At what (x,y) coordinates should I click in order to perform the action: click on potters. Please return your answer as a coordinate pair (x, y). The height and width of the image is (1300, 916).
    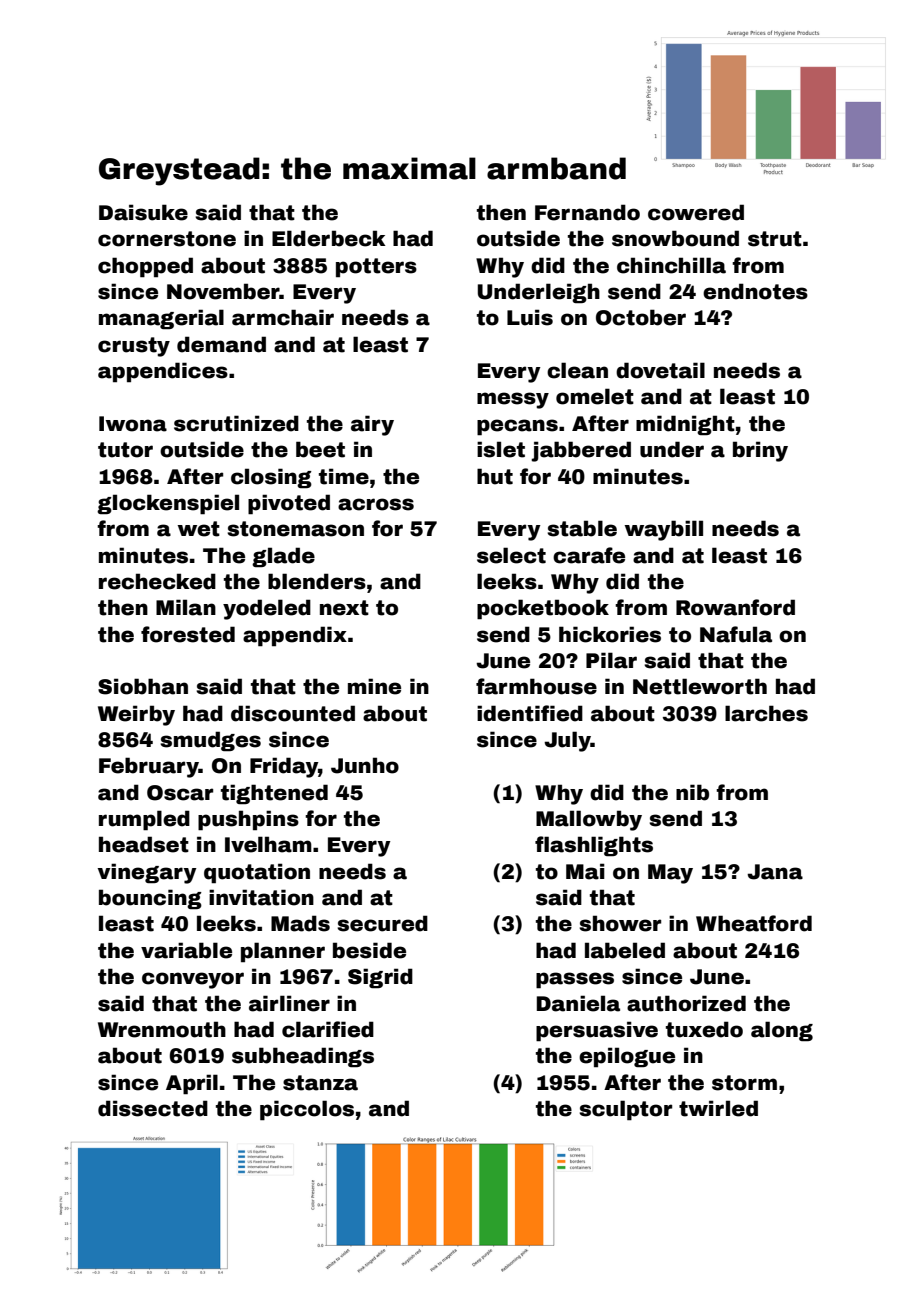
    Looking at the image, I should click on (376, 268).
